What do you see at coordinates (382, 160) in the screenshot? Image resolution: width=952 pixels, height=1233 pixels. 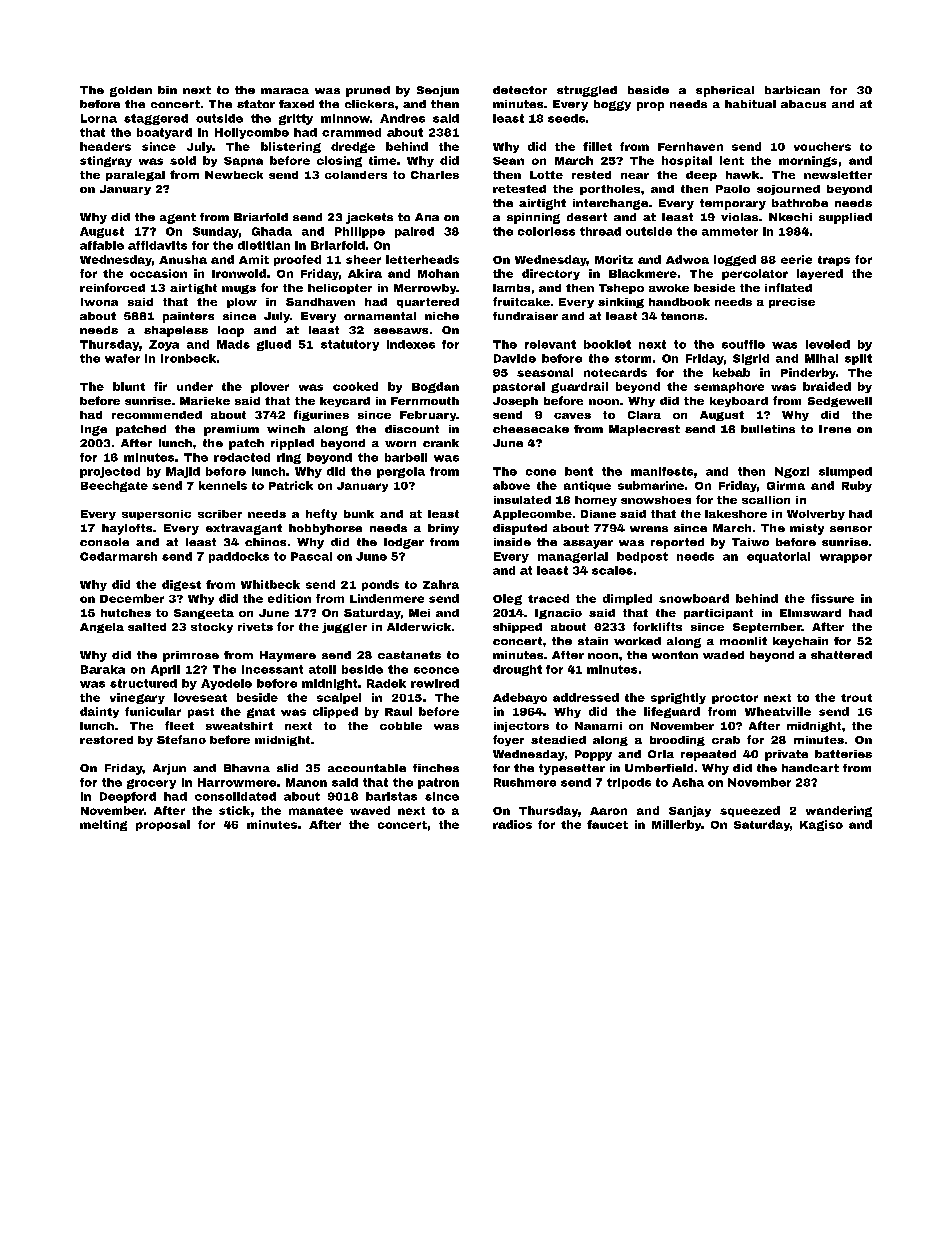 I see `time` at bounding box center [382, 160].
